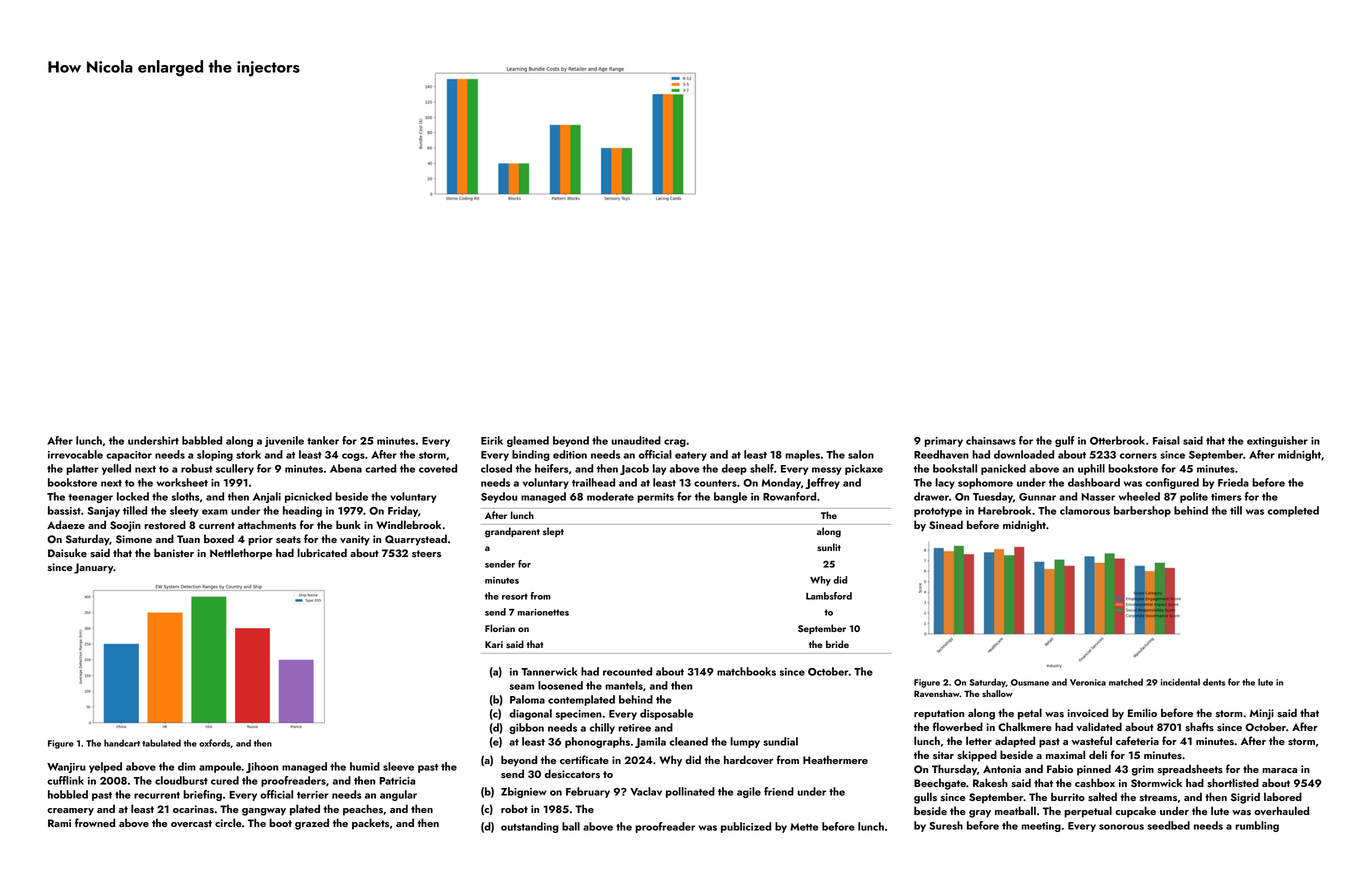 This page has height=887, width=1372. What do you see at coordinates (730, 497) in the page?
I see `bangle` at bounding box center [730, 497].
